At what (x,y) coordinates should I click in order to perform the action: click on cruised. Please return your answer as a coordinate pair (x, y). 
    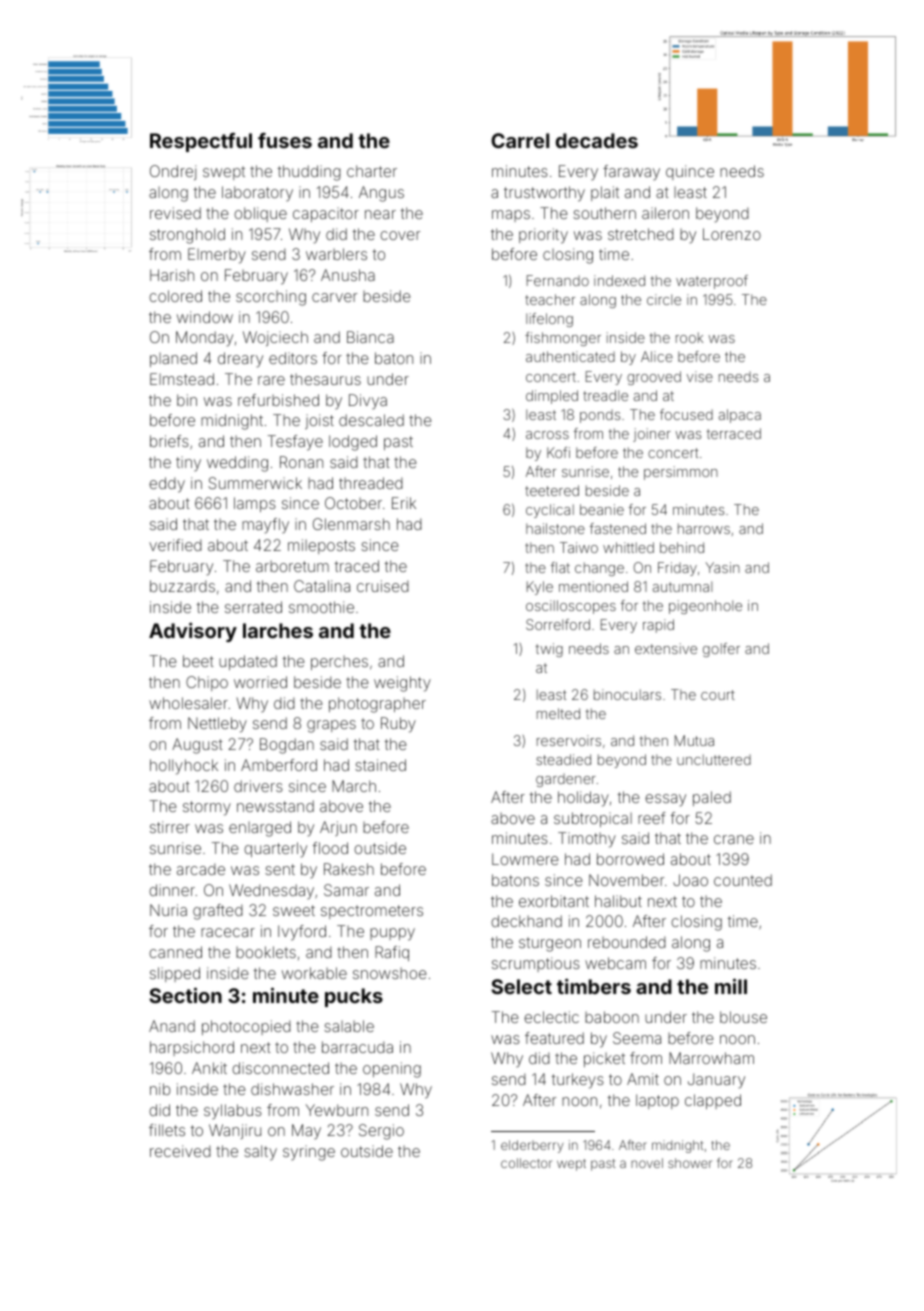
    Looking at the image, I should click on (383, 586).
